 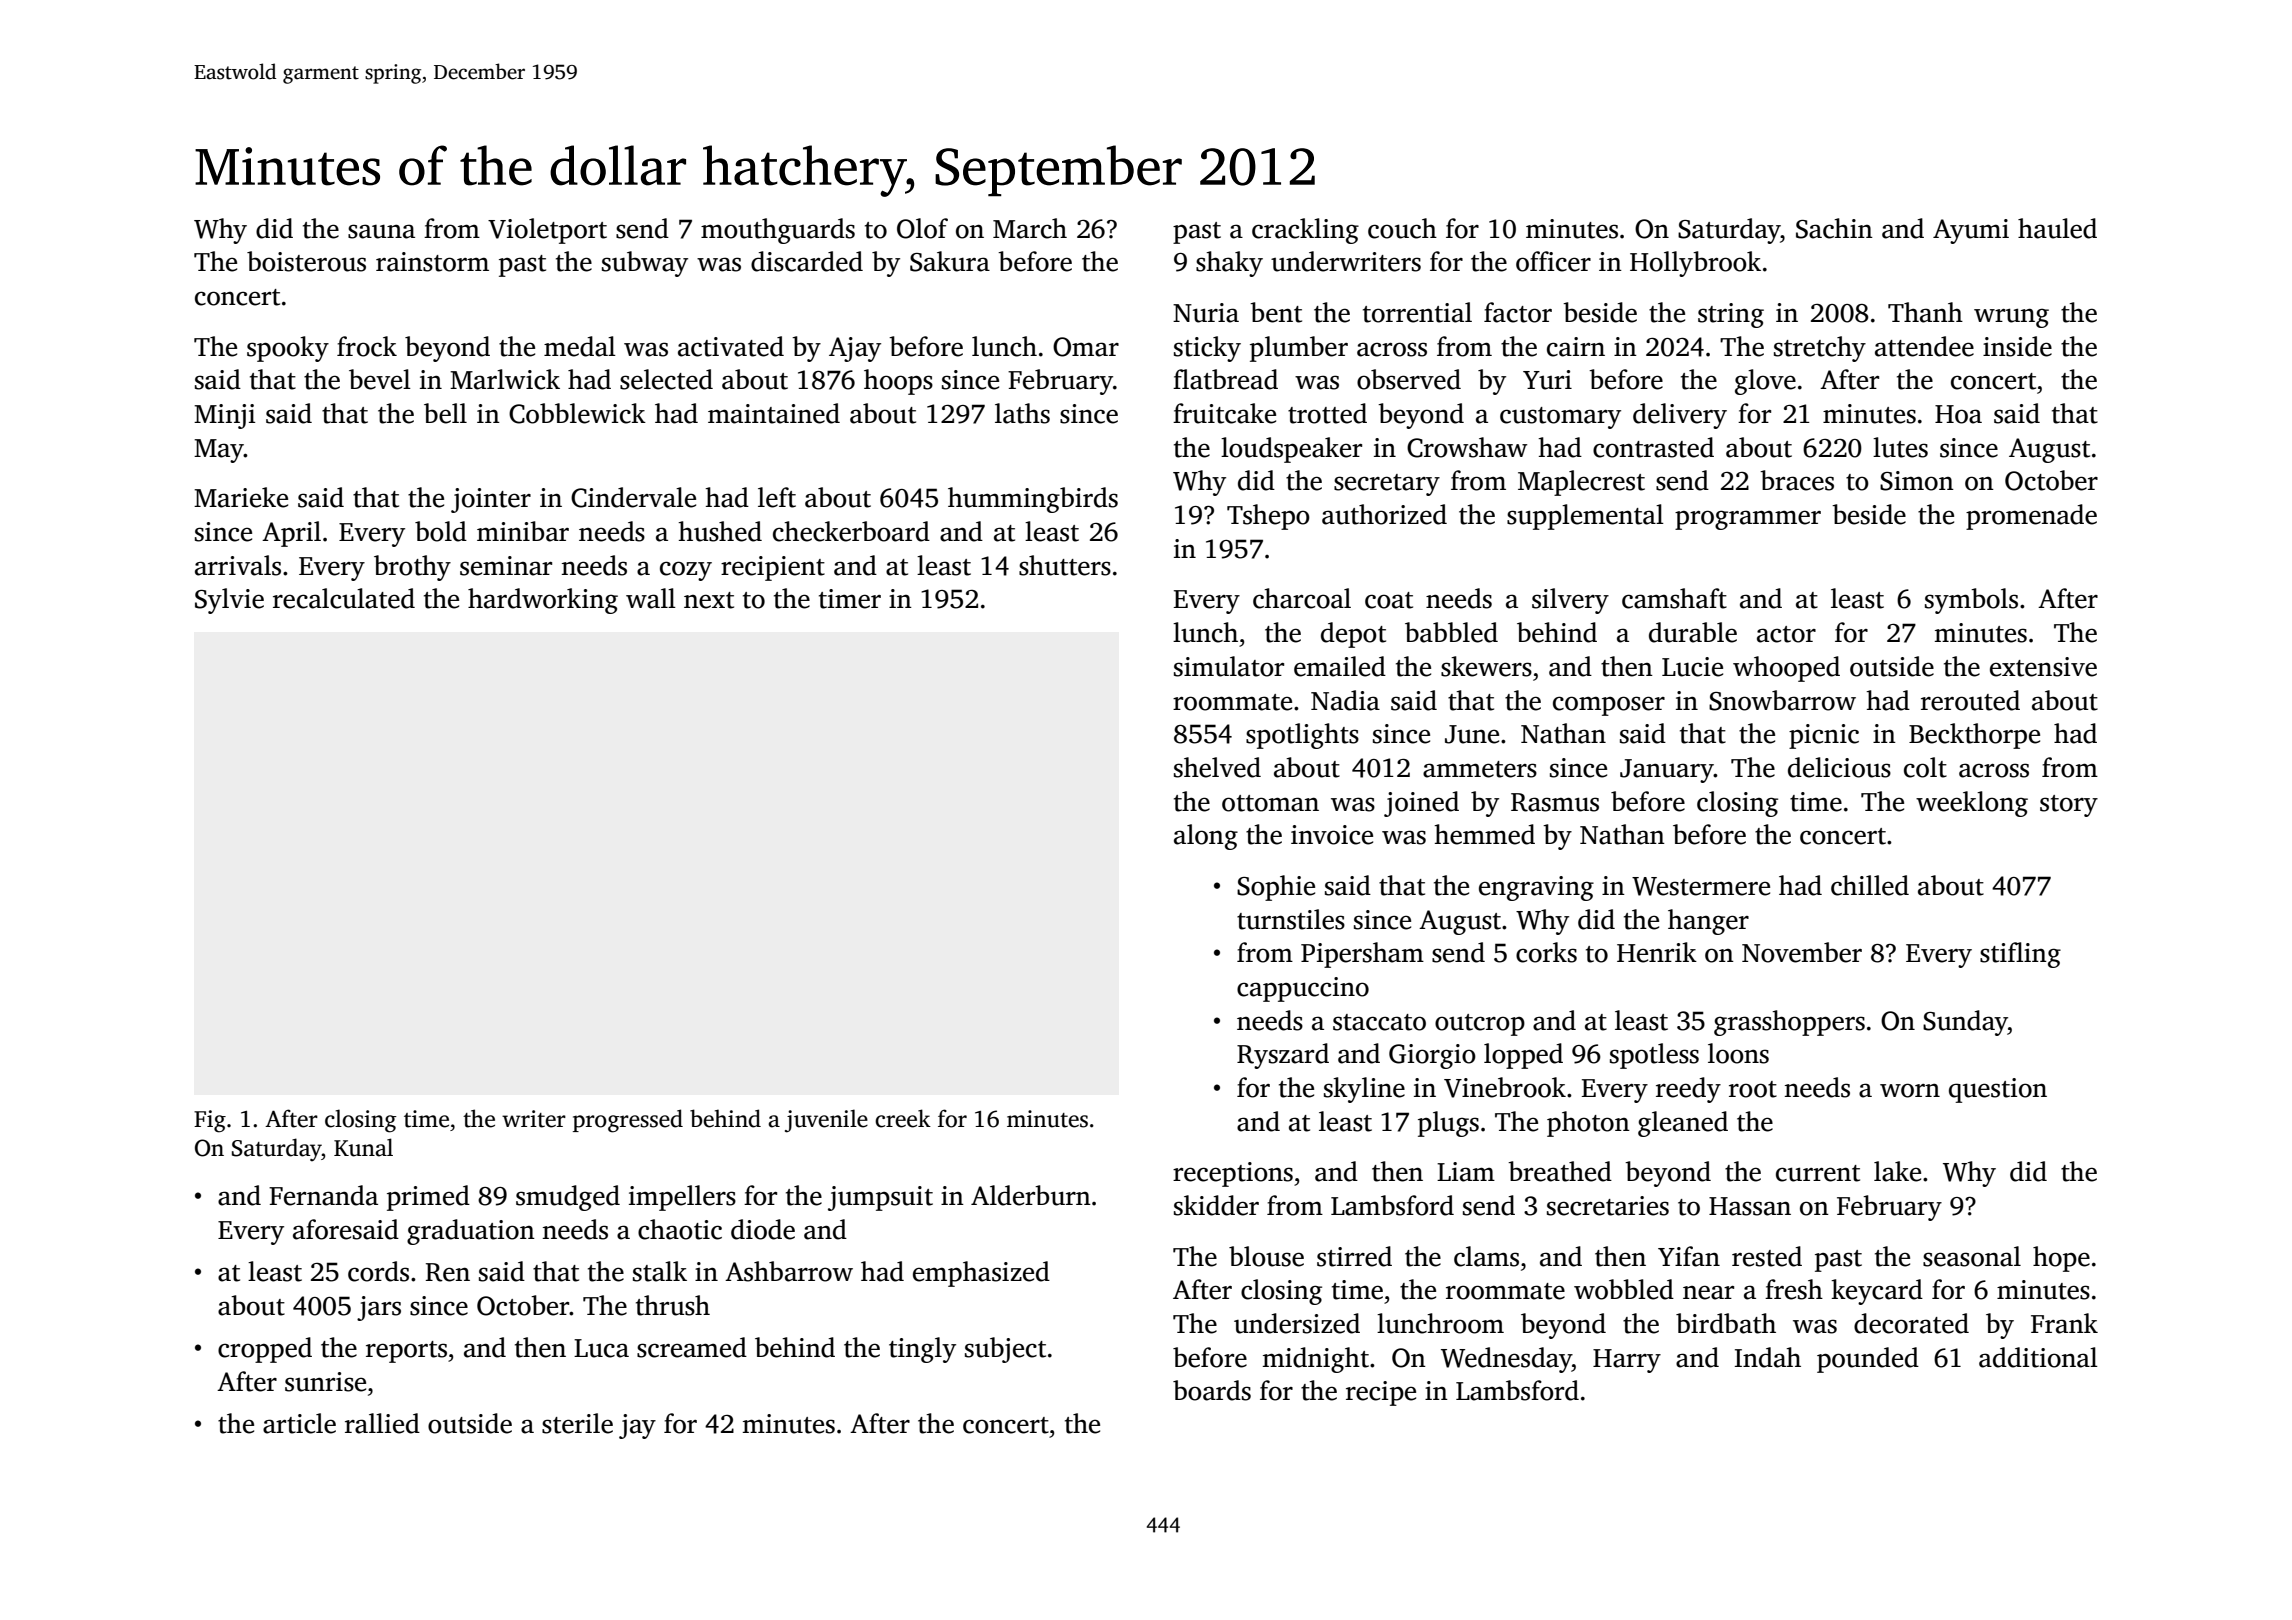 I want to click on spooky, so click(x=288, y=349).
